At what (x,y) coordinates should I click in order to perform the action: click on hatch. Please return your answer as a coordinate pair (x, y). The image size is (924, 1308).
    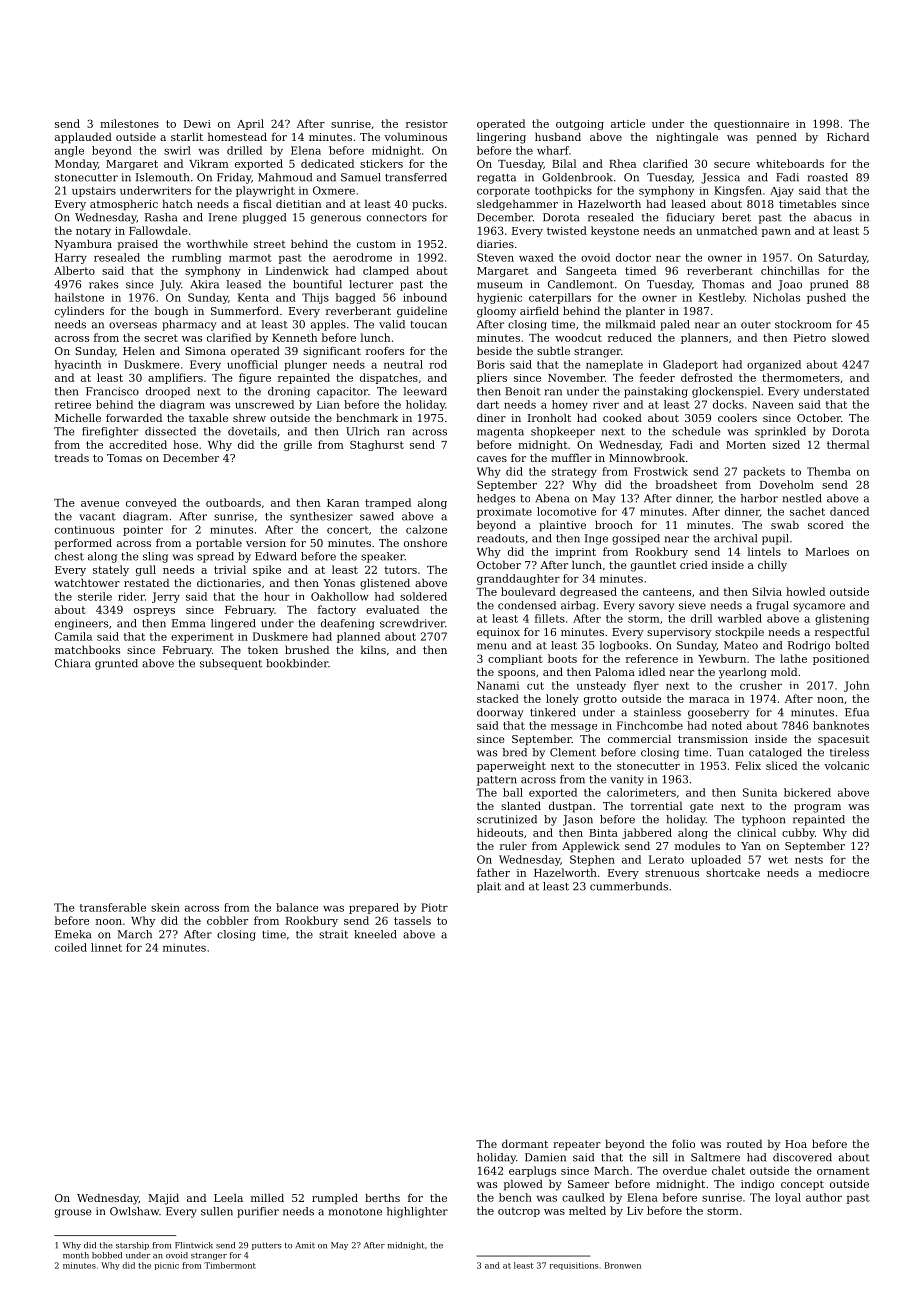
    Looking at the image, I should click on (177, 203).
